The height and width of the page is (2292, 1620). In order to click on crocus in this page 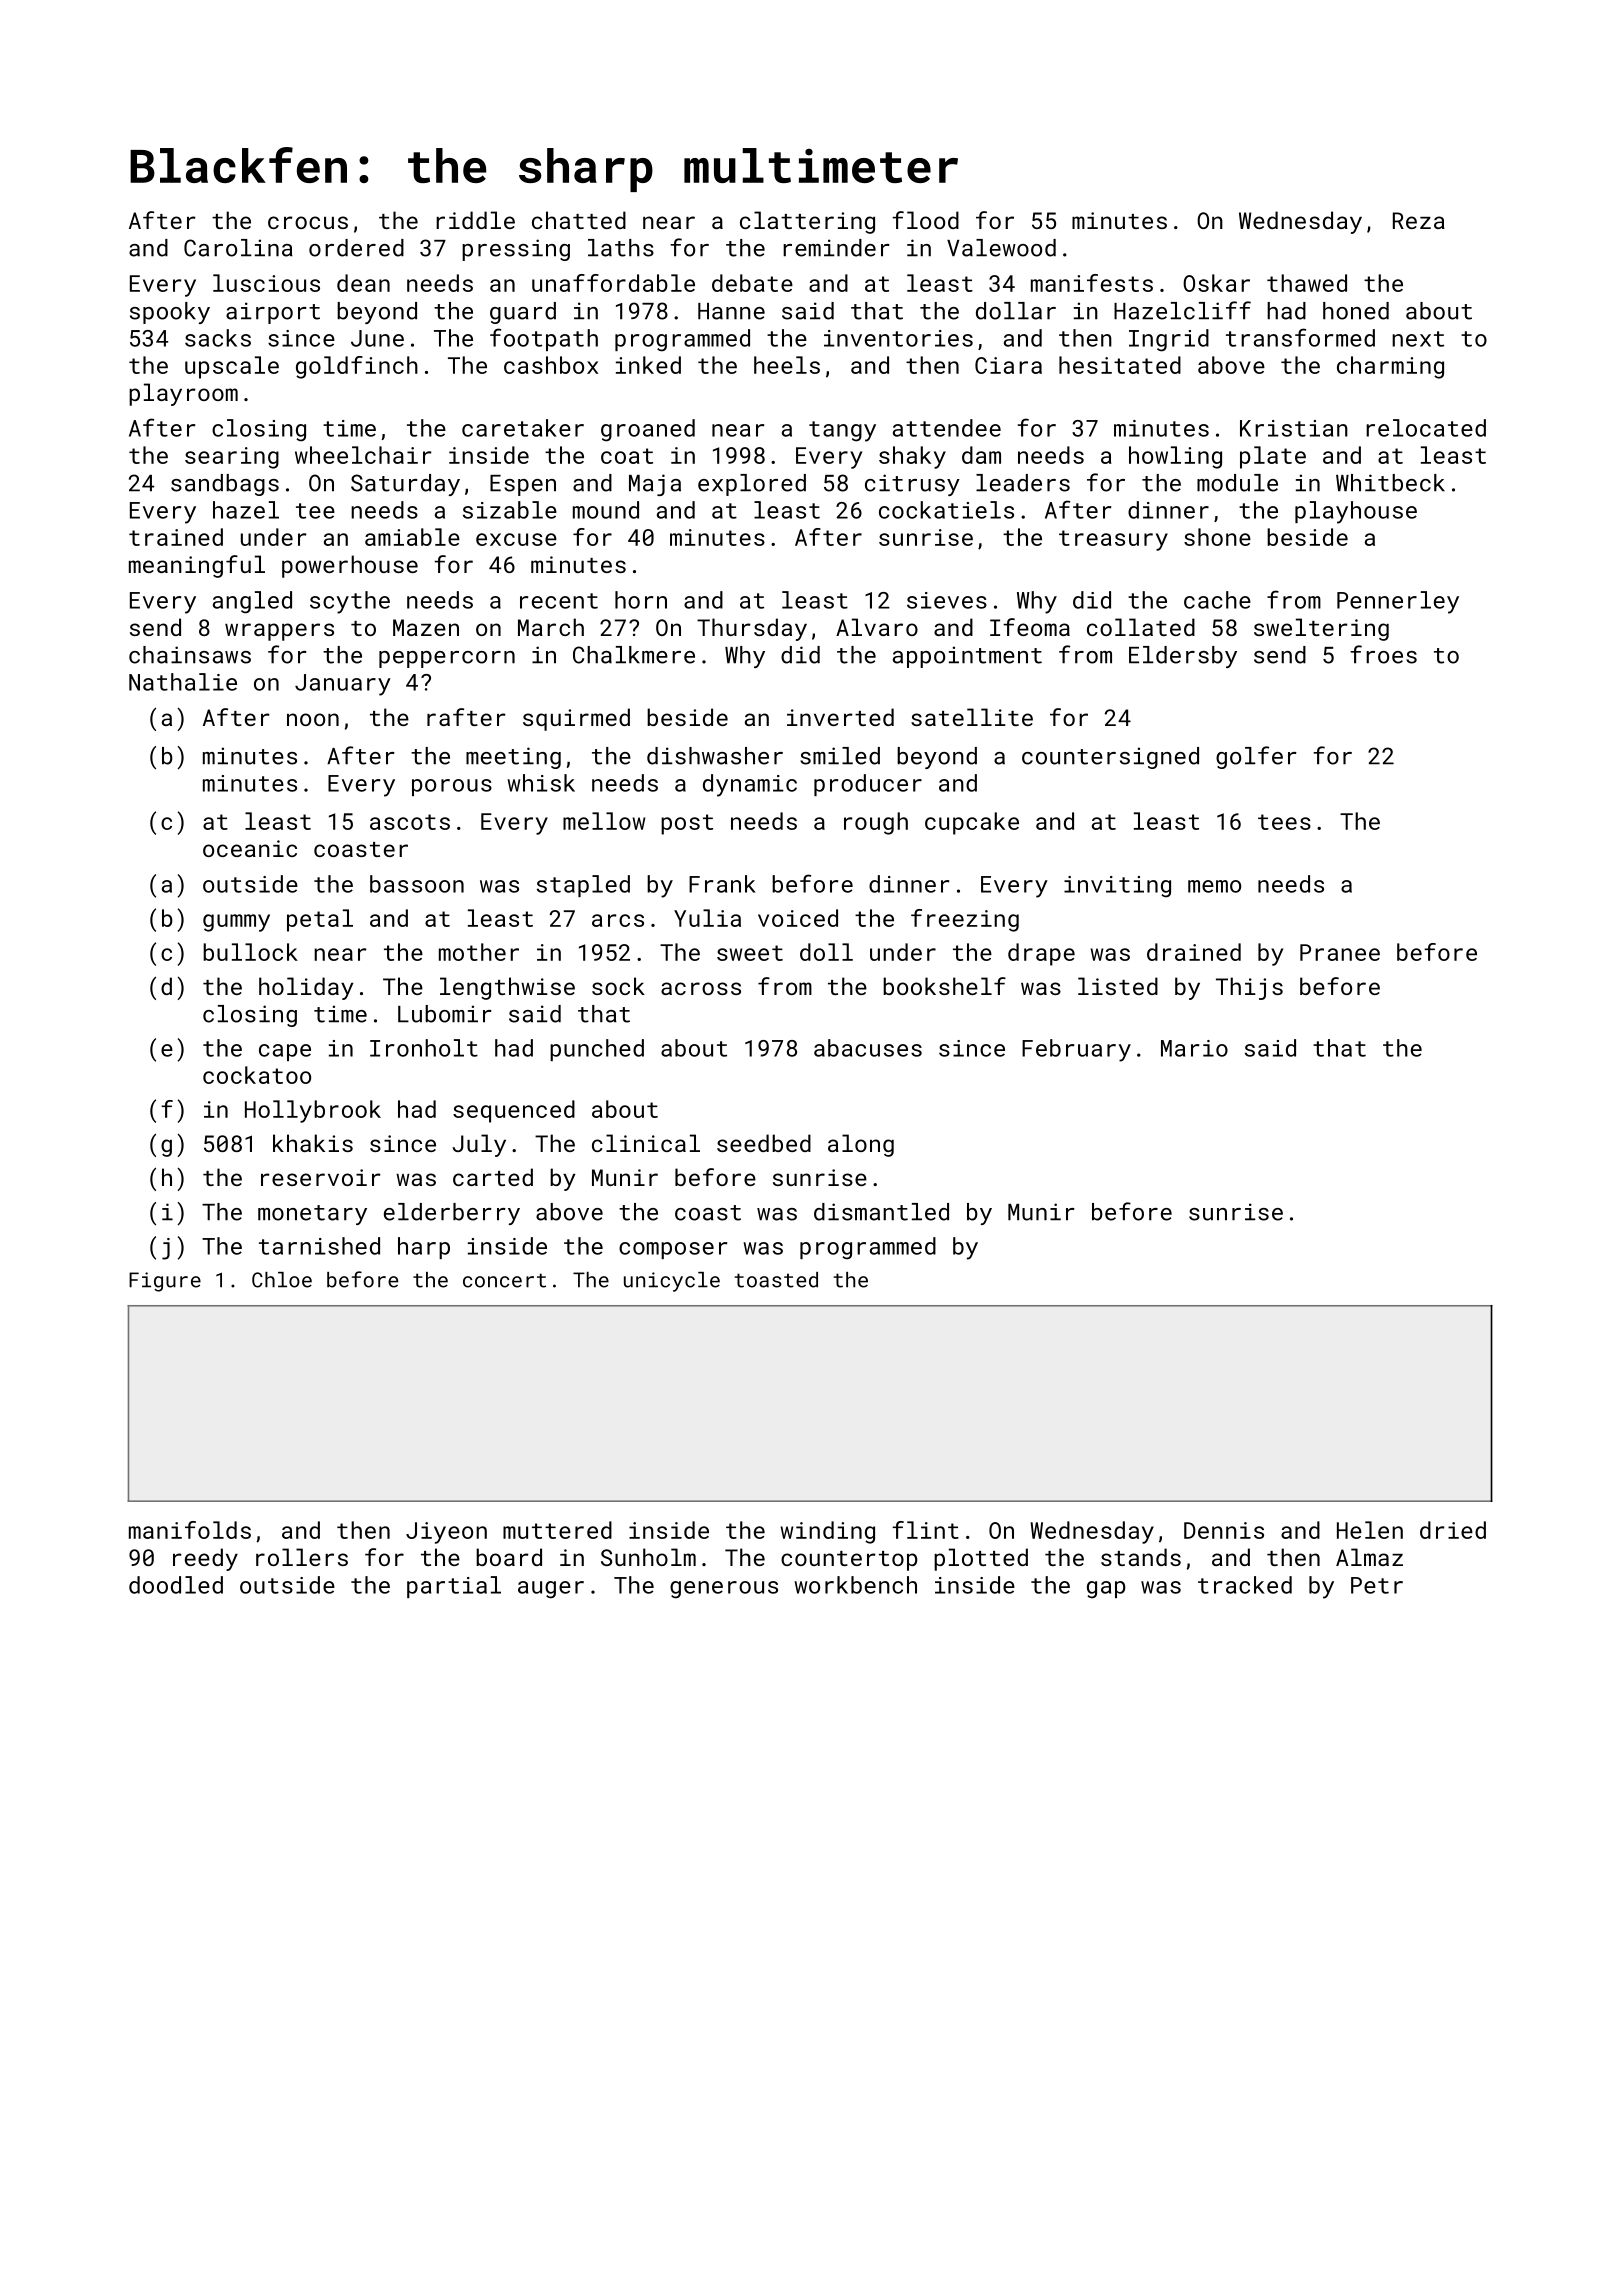, I will do `click(308, 222)`.
